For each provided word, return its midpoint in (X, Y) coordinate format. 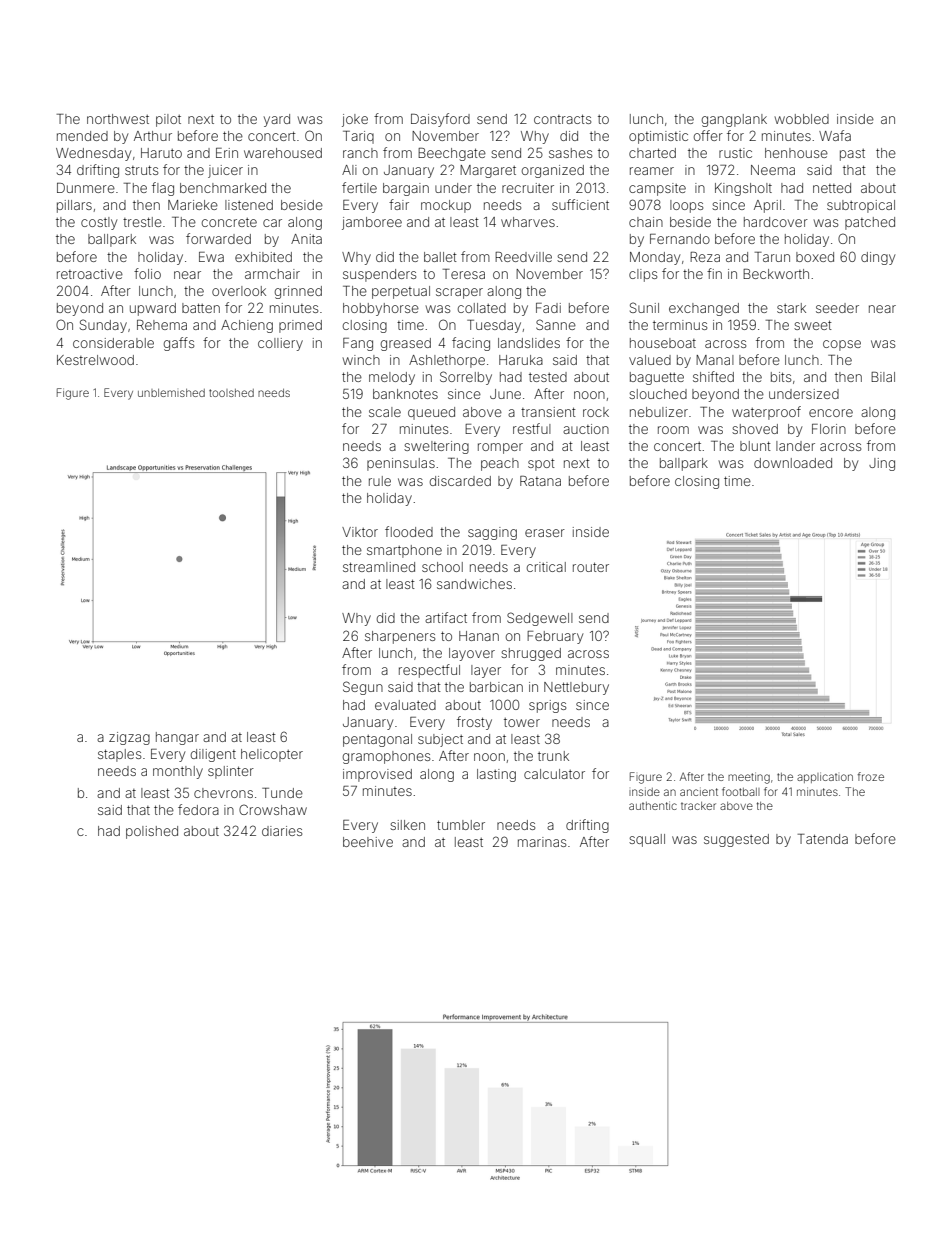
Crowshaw (273, 809)
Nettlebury (576, 688)
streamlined (379, 567)
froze (871, 776)
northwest (118, 119)
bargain (406, 189)
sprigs (547, 706)
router (591, 567)
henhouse (796, 153)
